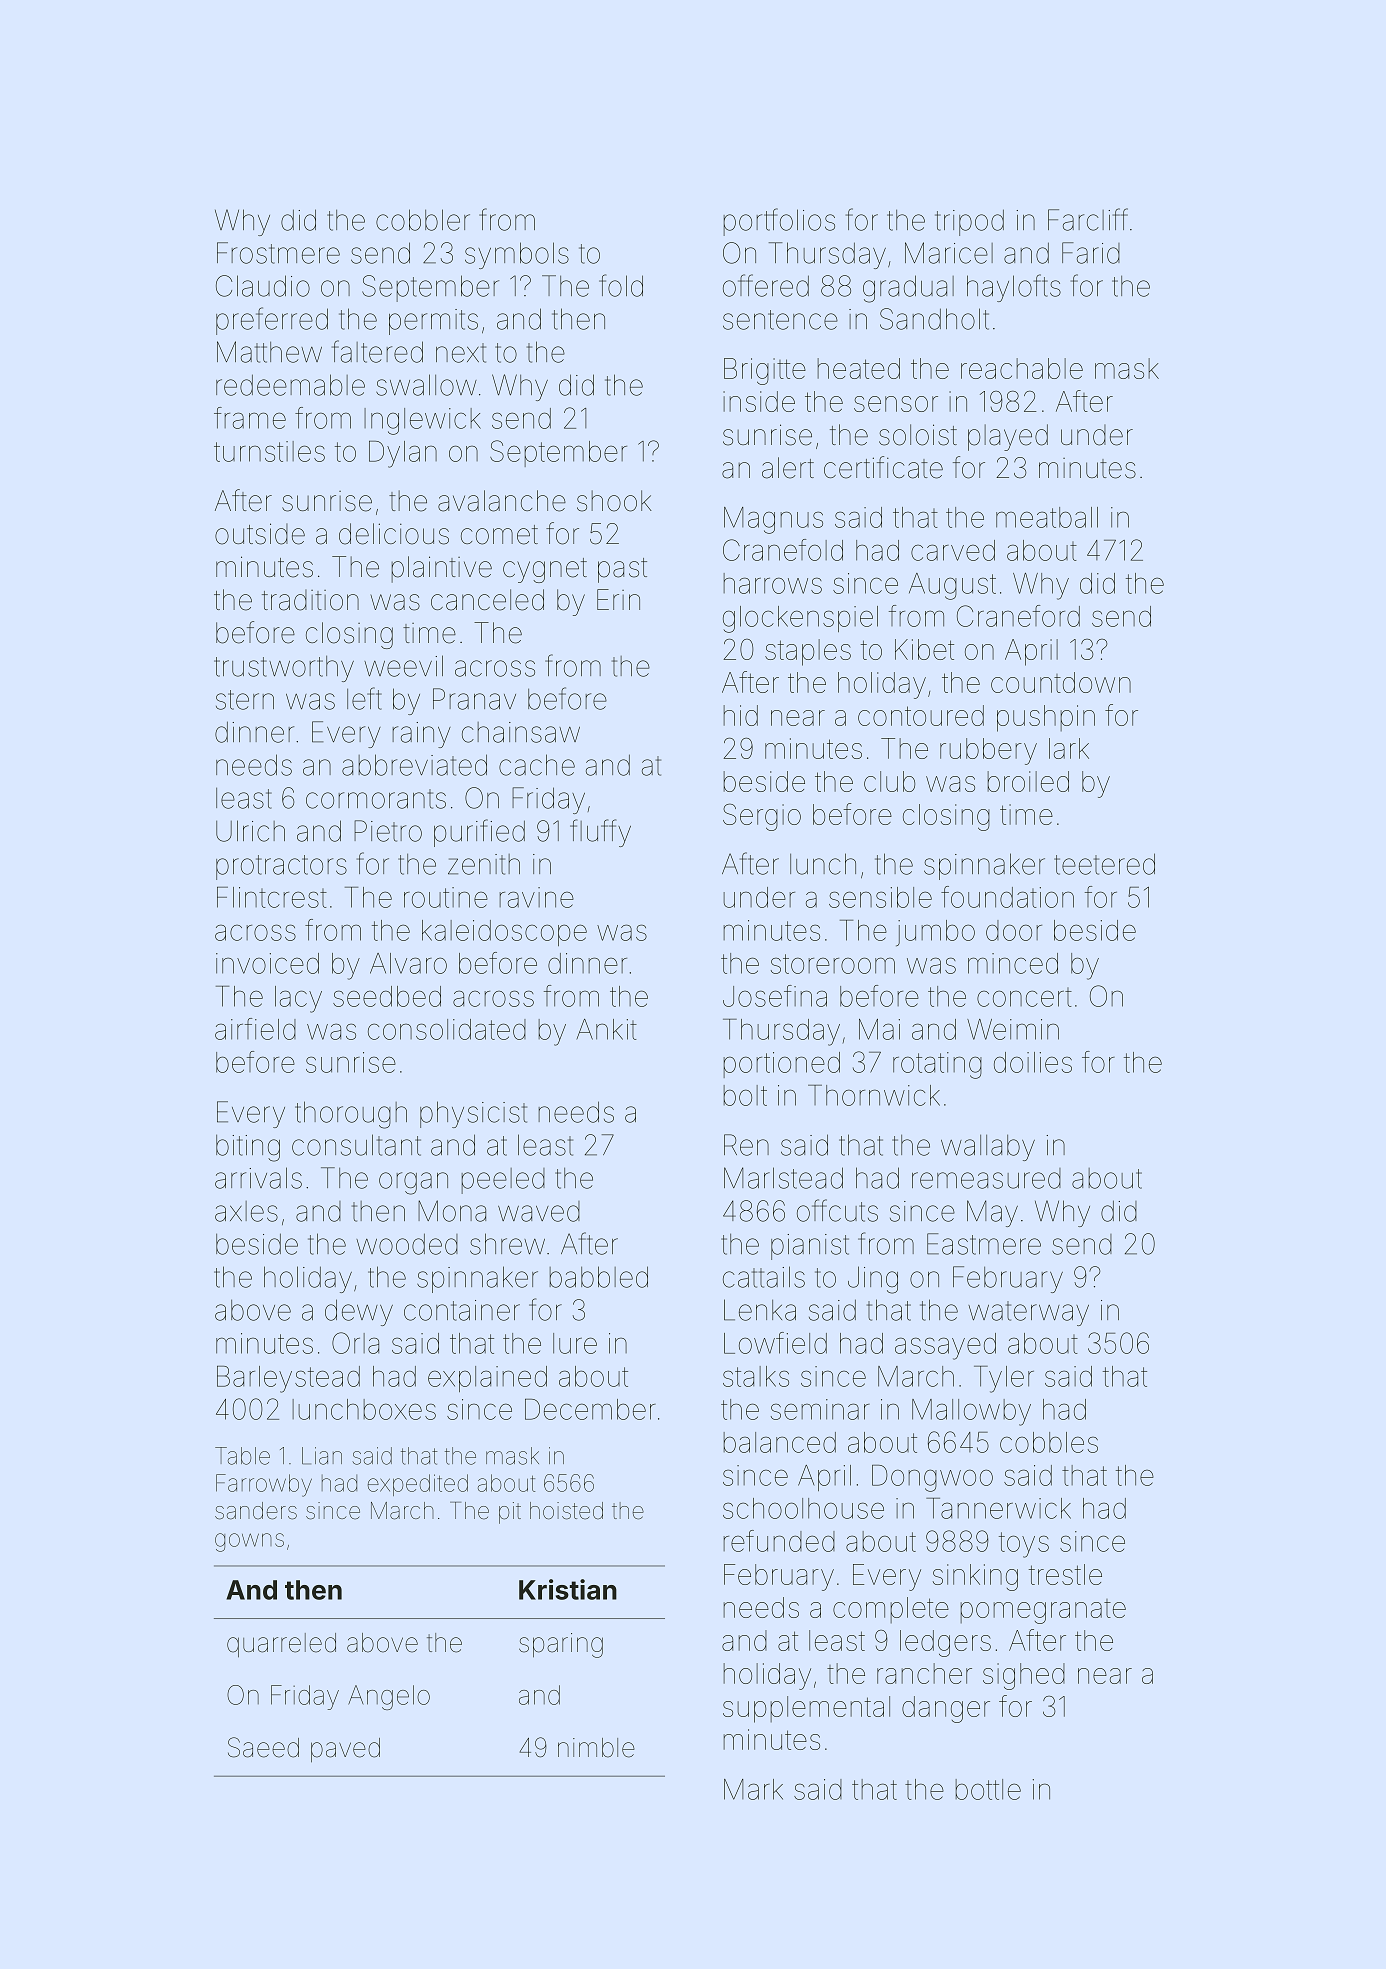 This image has width=1386, height=1969. Describe the element at coordinates (1014, 288) in the image. I see `haylofts` at that location.
